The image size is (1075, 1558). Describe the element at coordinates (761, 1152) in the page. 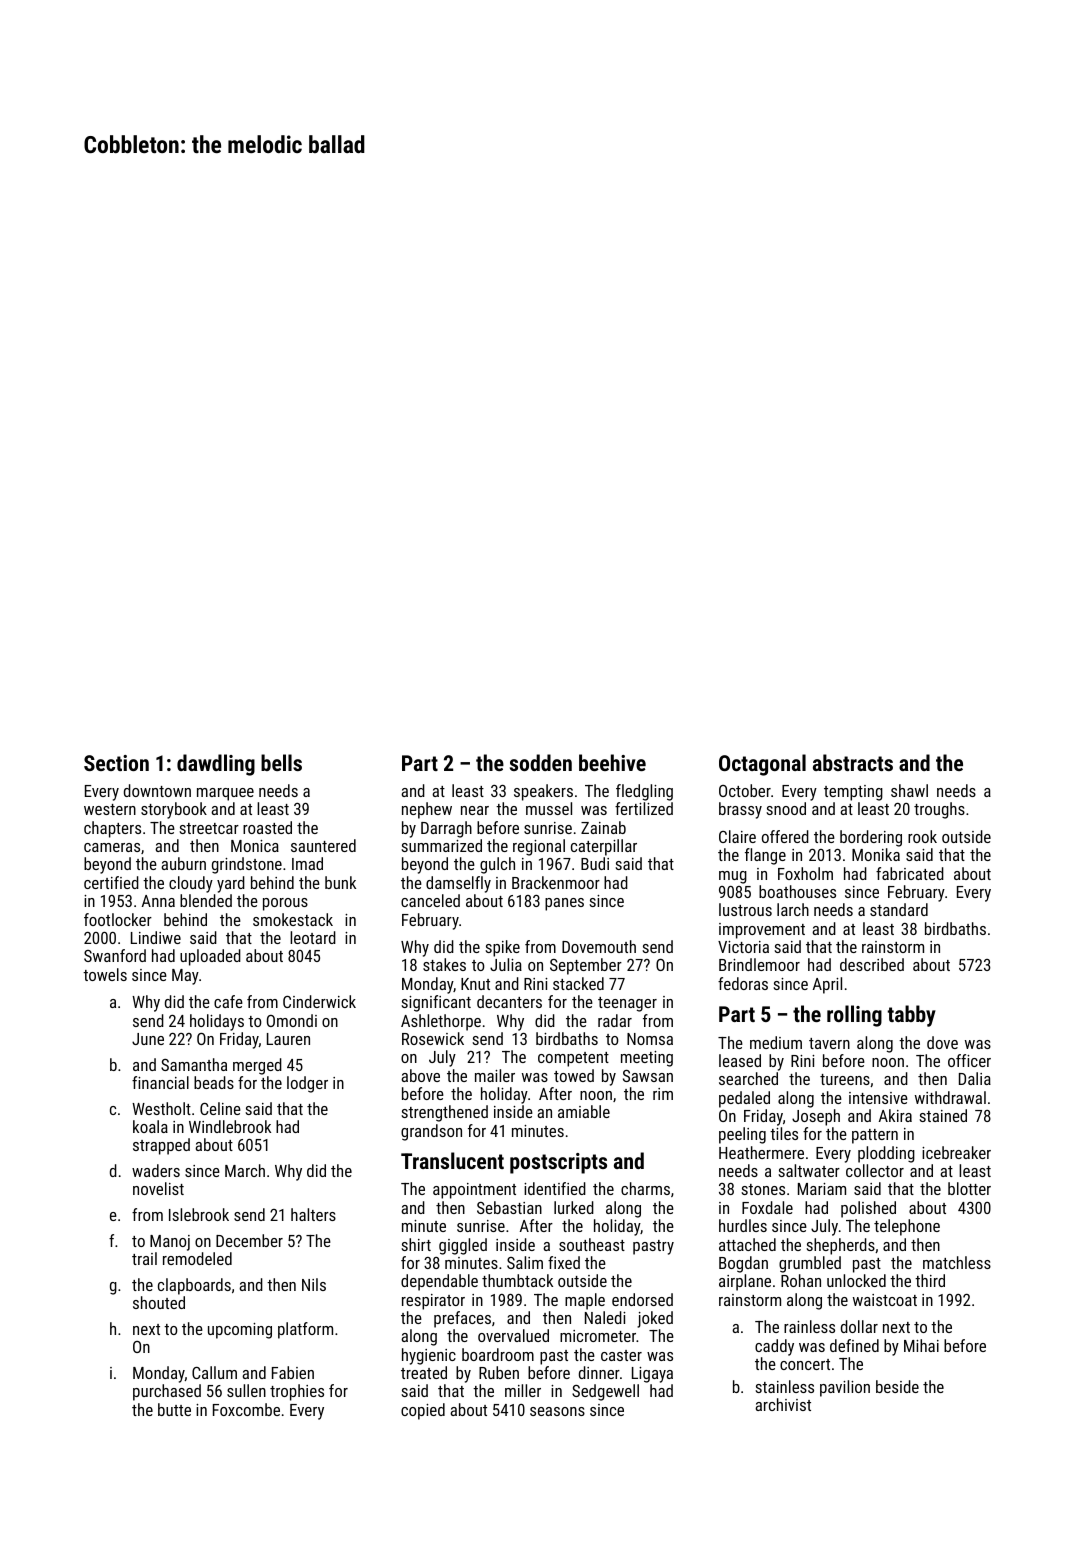

I see `Heathermere` at that location.
